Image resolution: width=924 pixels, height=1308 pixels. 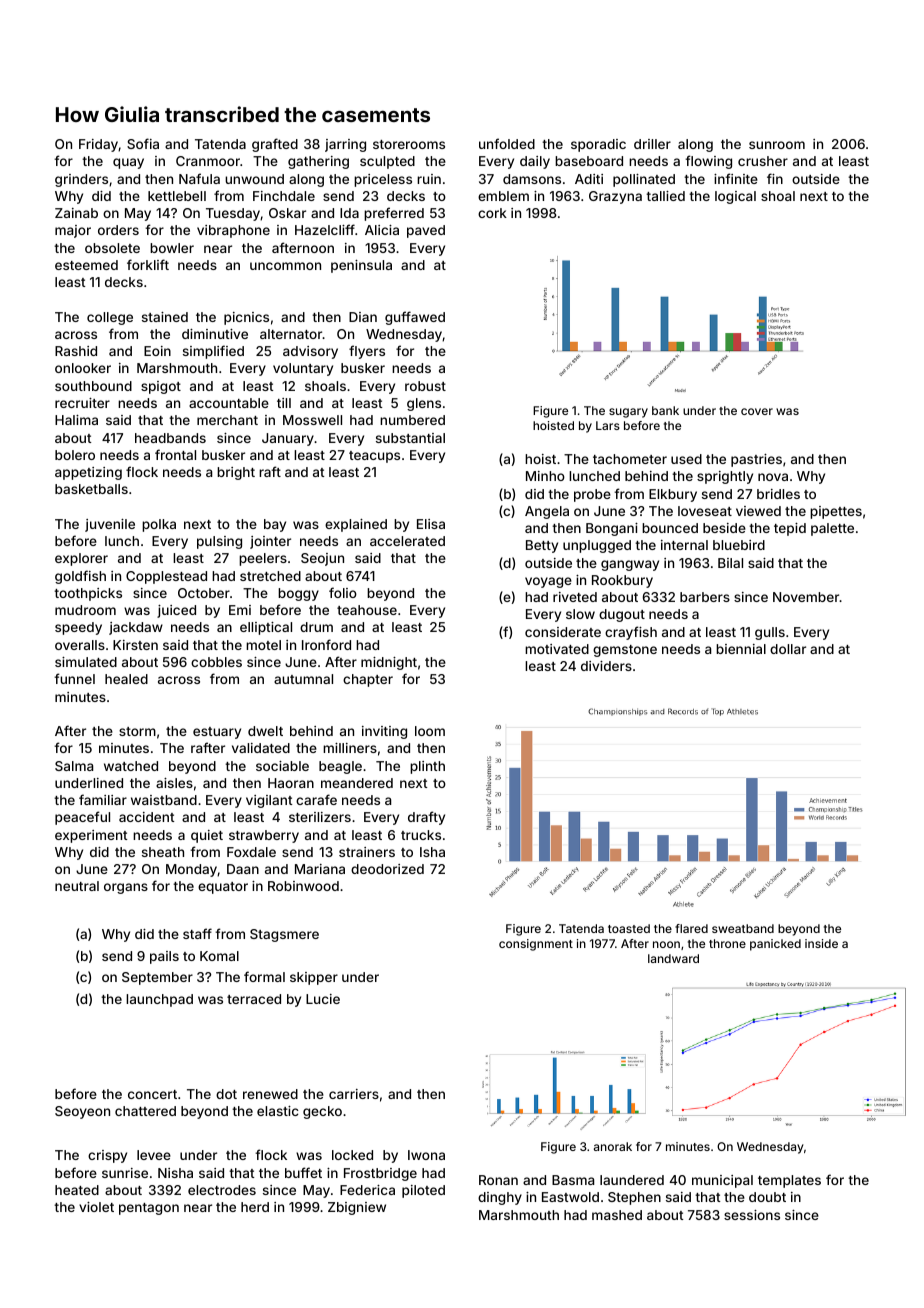 What do you see at coordinates (131, 766) in the document?
I see `watched` at bounding box center [131, 766].
